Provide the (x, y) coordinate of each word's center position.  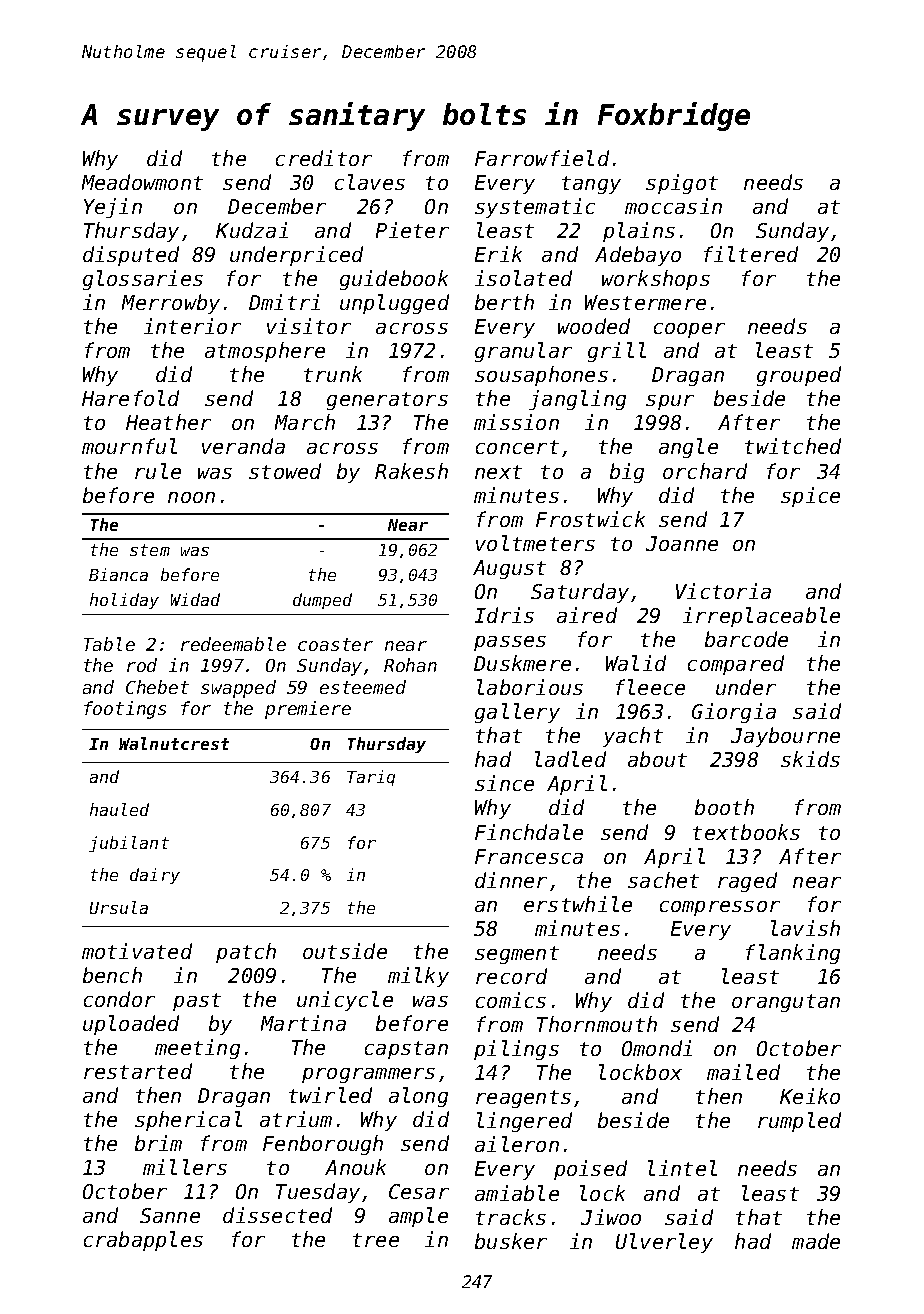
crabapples (143, 1241)
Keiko (810, 1096)
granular (523, 352)
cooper (689, 330)
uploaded (131, 1025)
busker (511, 1241)
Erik (498, 254)
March (305, 422)
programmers (368, 1075)
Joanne (682, 543)
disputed (131, 256)
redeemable (233, 644)
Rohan (410, 665)
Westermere (645, 302)
